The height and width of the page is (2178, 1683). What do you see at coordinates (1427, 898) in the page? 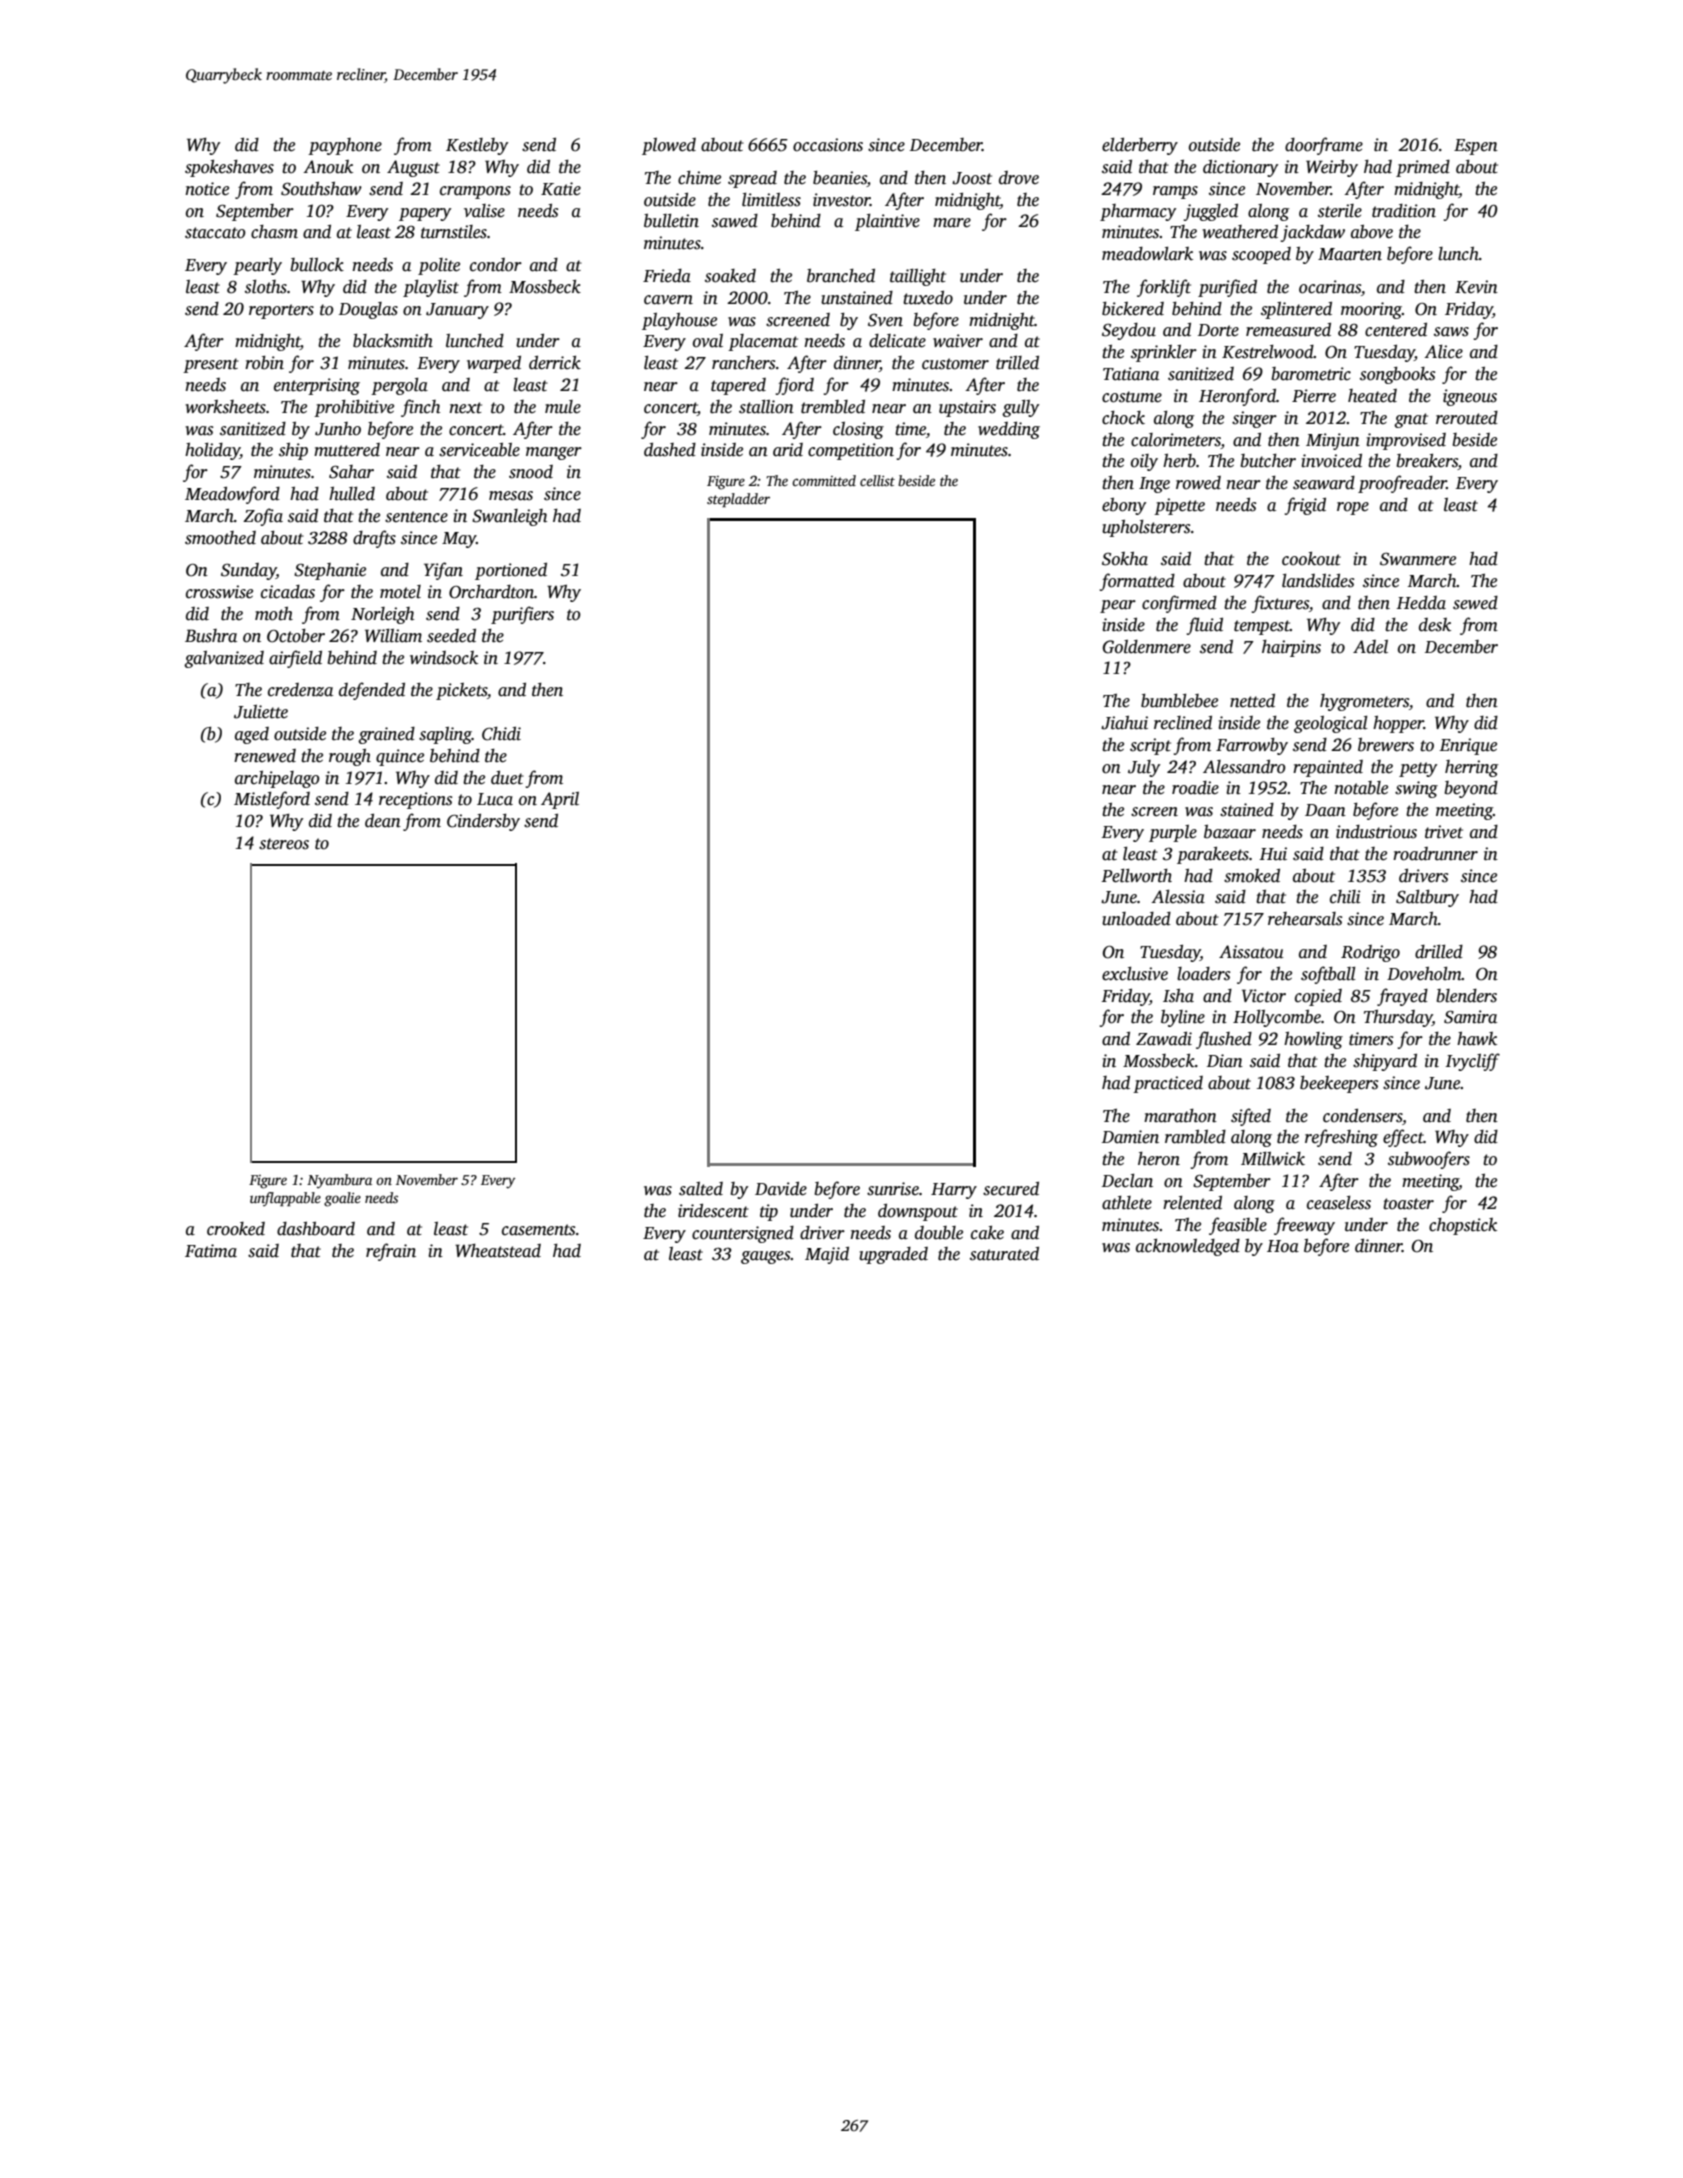
I see `Saltbury` at bounding box center [1427, 898].
